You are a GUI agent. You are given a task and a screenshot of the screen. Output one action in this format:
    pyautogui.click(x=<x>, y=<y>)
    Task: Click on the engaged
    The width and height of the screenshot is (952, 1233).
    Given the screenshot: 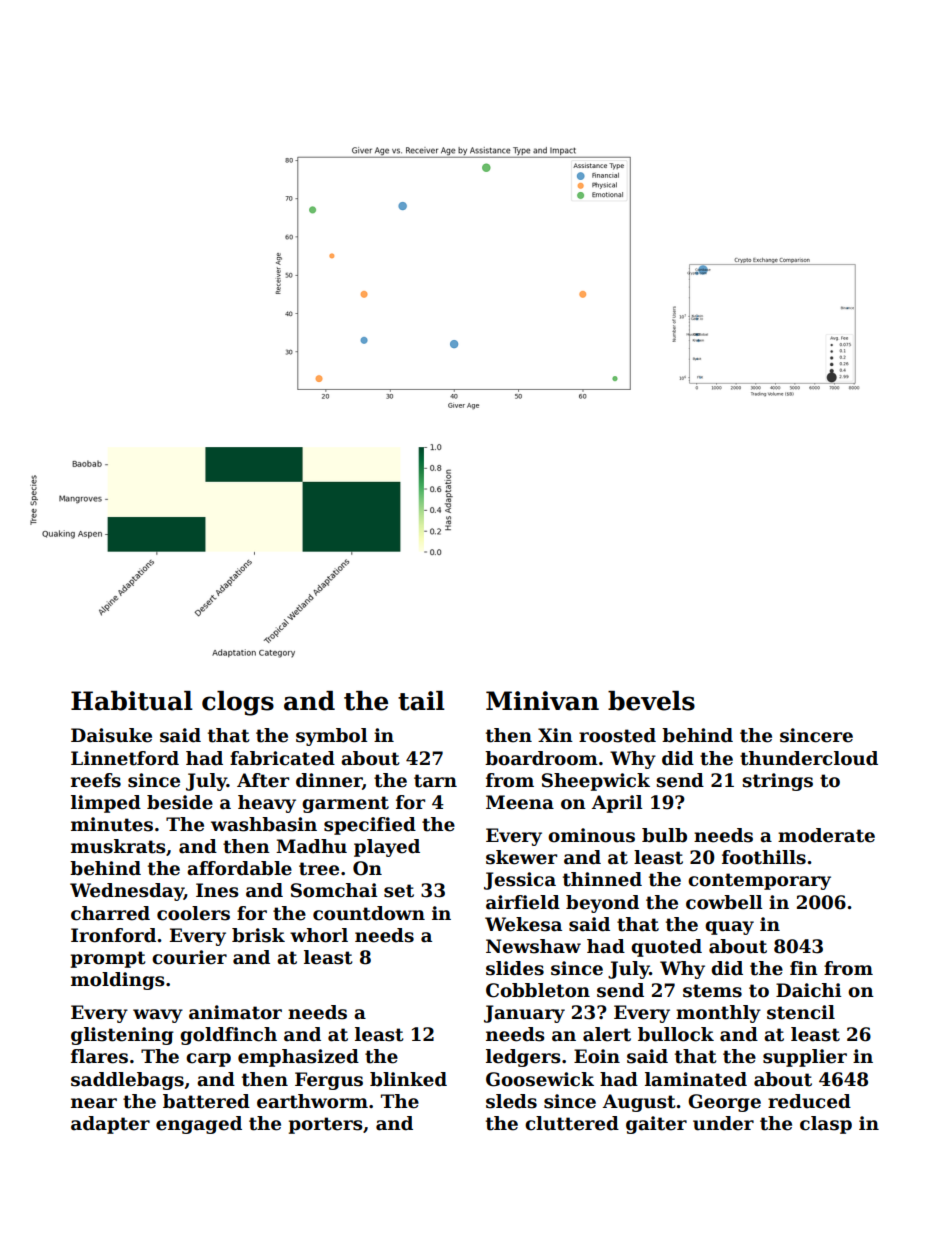 What is the action you would take?
    pyautogui.click(x=199, y=1125)
